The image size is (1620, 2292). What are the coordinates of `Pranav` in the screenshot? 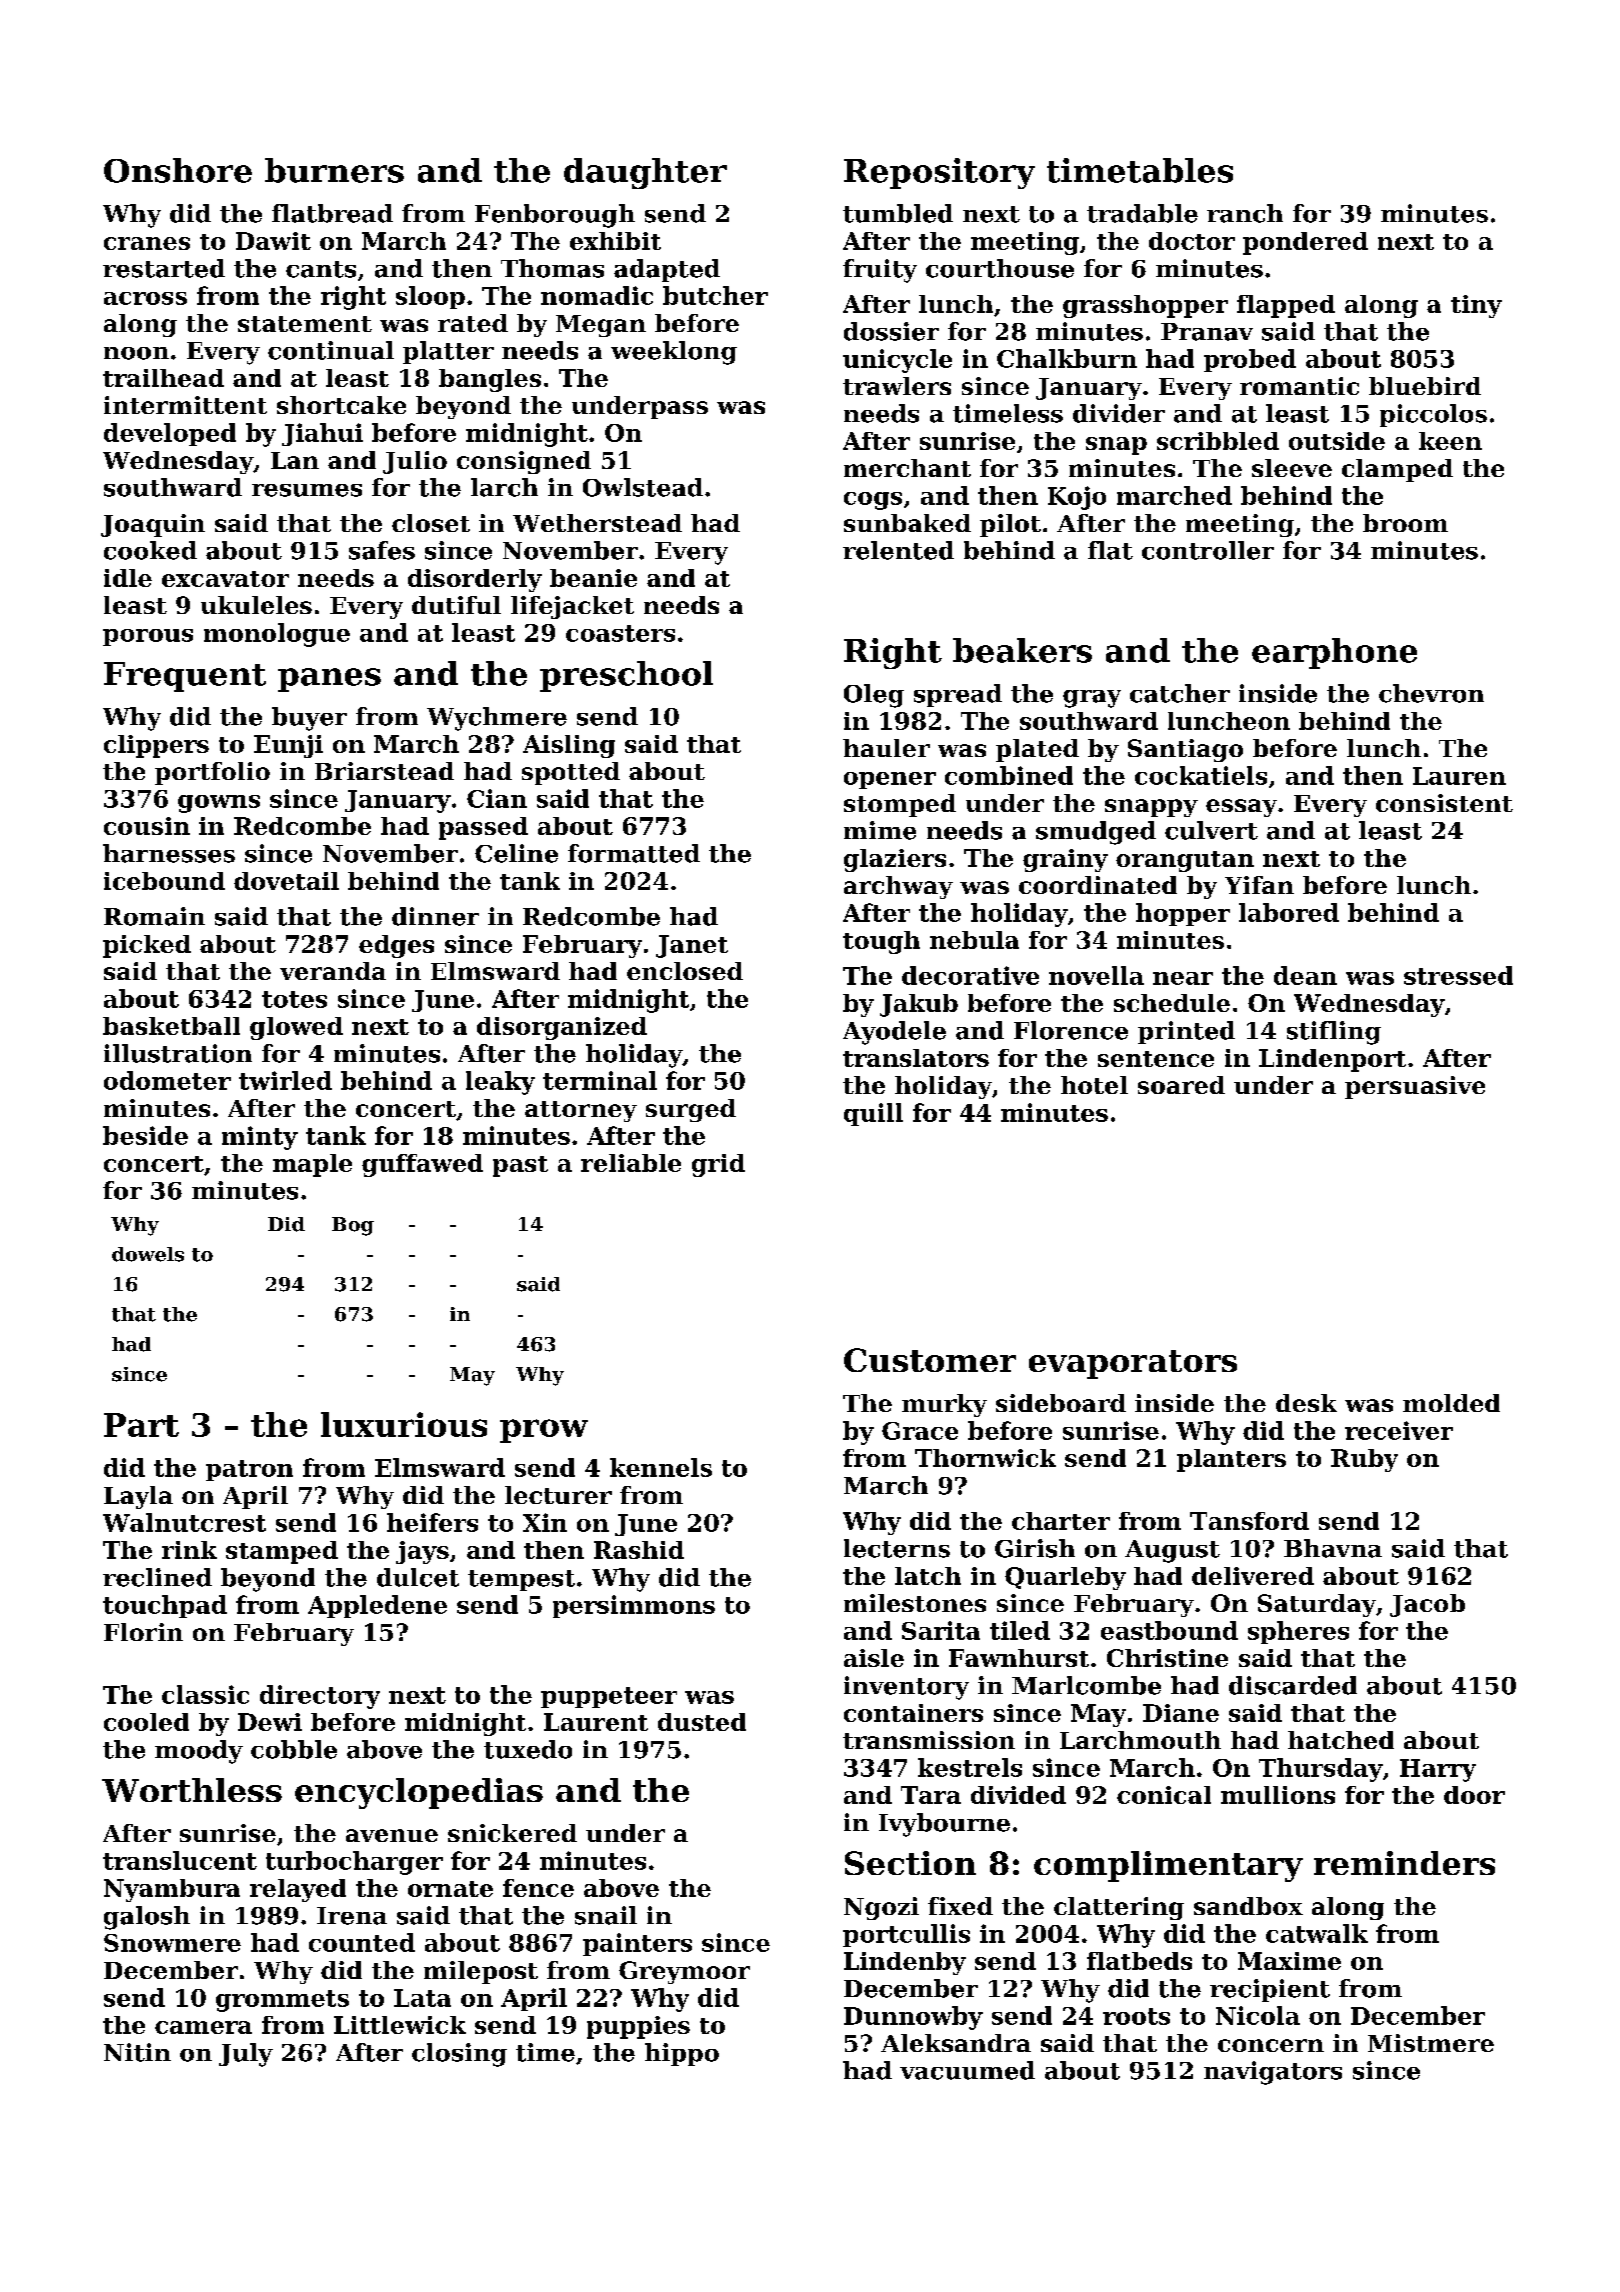 It's located at (1207, 332).
